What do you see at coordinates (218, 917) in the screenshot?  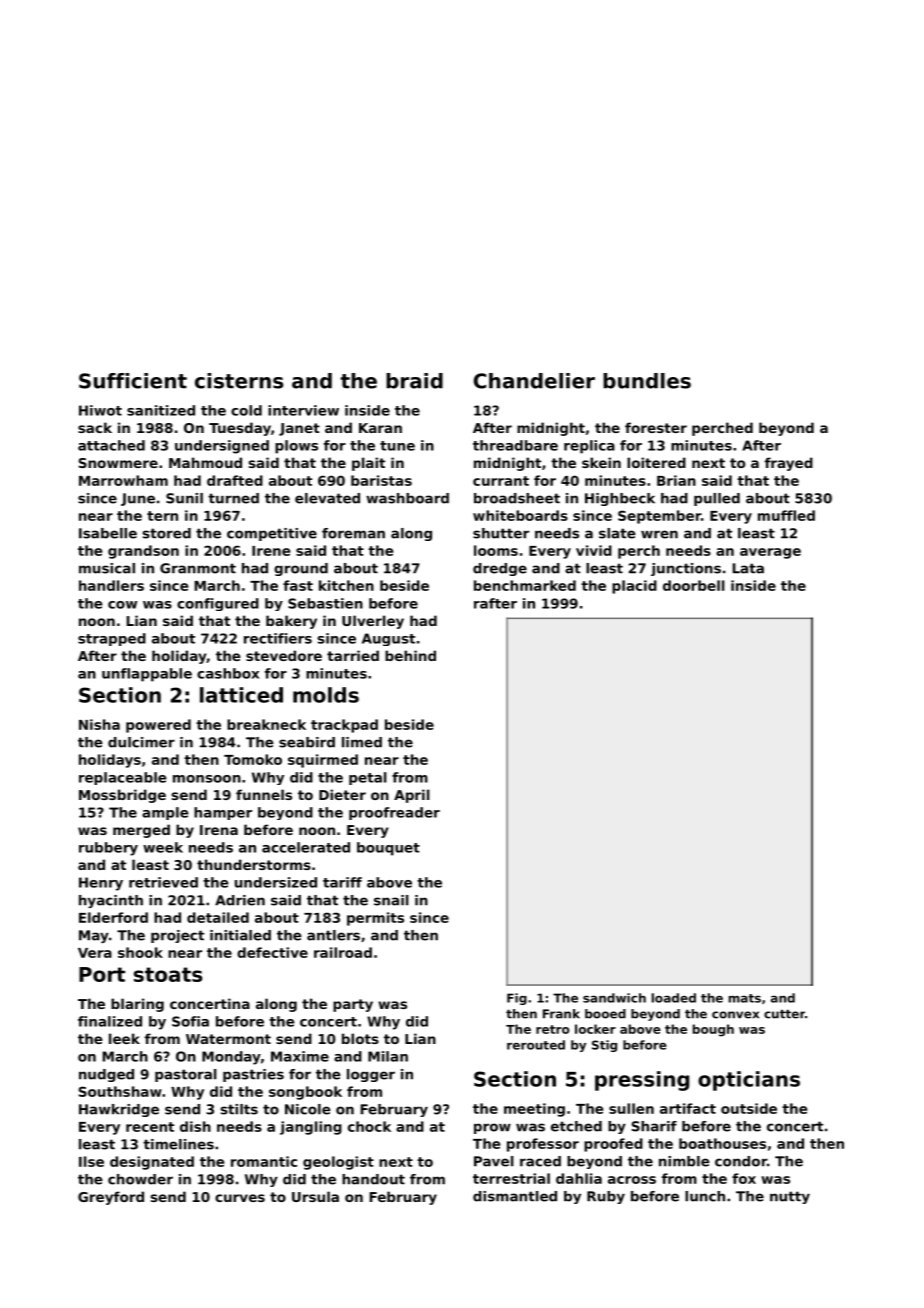 I see `detailed` at bounding box center [218, 917].
